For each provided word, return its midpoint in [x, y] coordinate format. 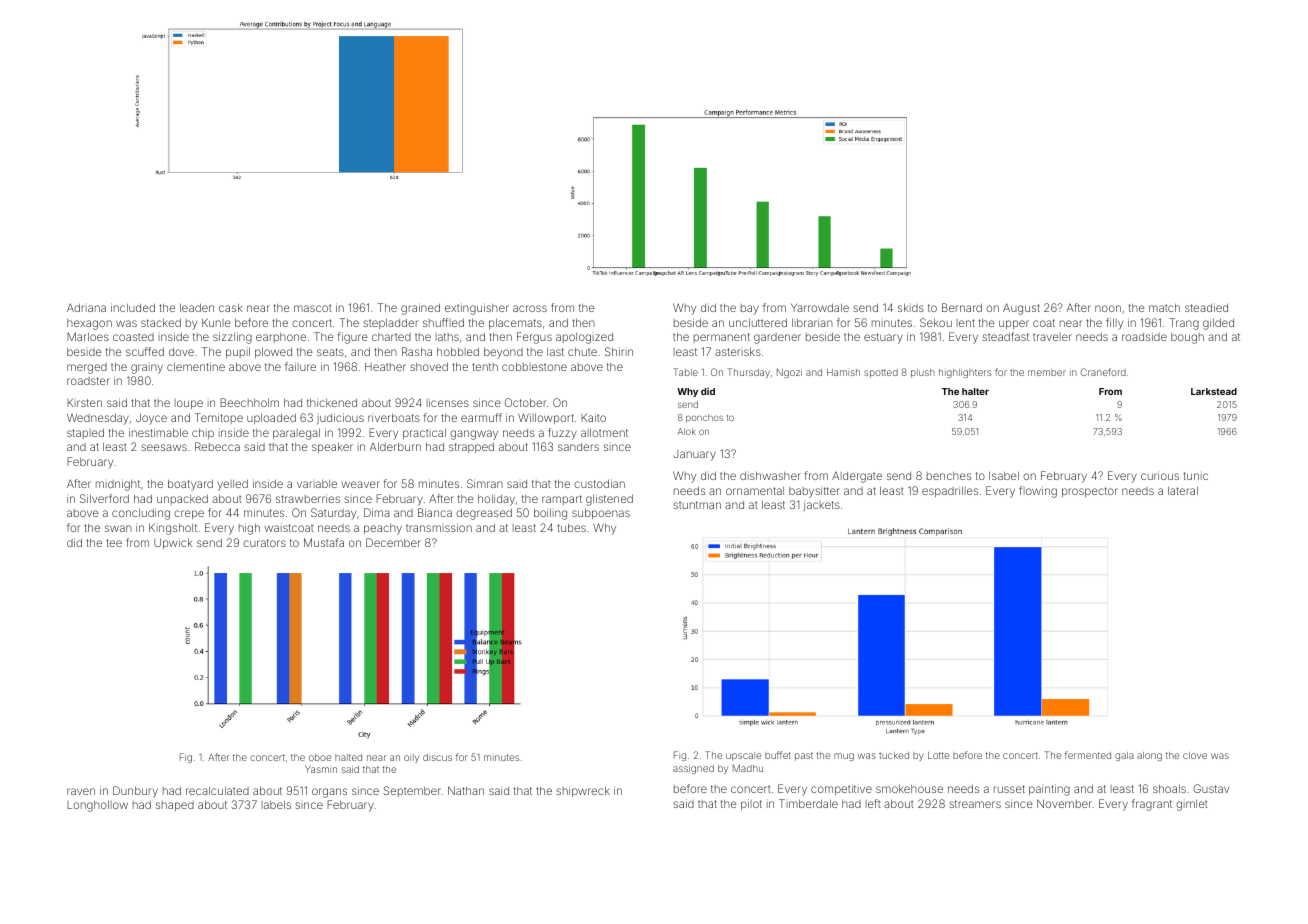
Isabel [1004, 476]
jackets [822, 506]
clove [1195, 755]
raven [81, 791]
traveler [1052, 337]
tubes [571, 528]
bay [750, 309]
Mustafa [324, 542]
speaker [332, 448]
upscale [743, 756]
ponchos [704, 418]
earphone [281, 338]
